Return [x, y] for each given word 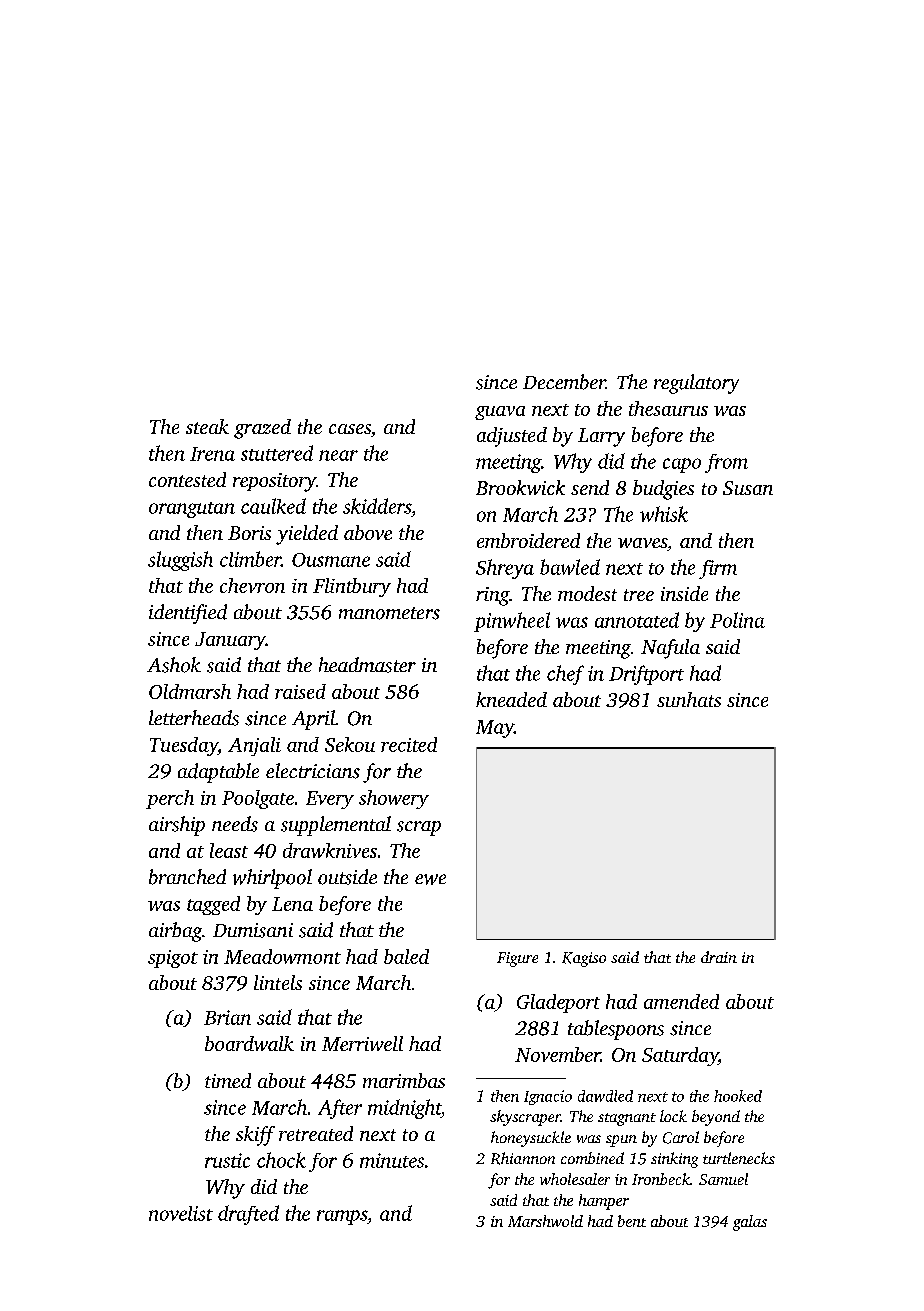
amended [681, 1001]
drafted [248, 1215]
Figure [517, 959]
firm [718, 569]
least [229, 850]
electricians [313, 771]
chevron [252, 585]
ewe [430, 879]
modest [587, 593]
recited [409, 744]
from [726, 463]
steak [207, 426]
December [564, 382]
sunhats [689, 699]
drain [719, 957]
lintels [278, 982]
